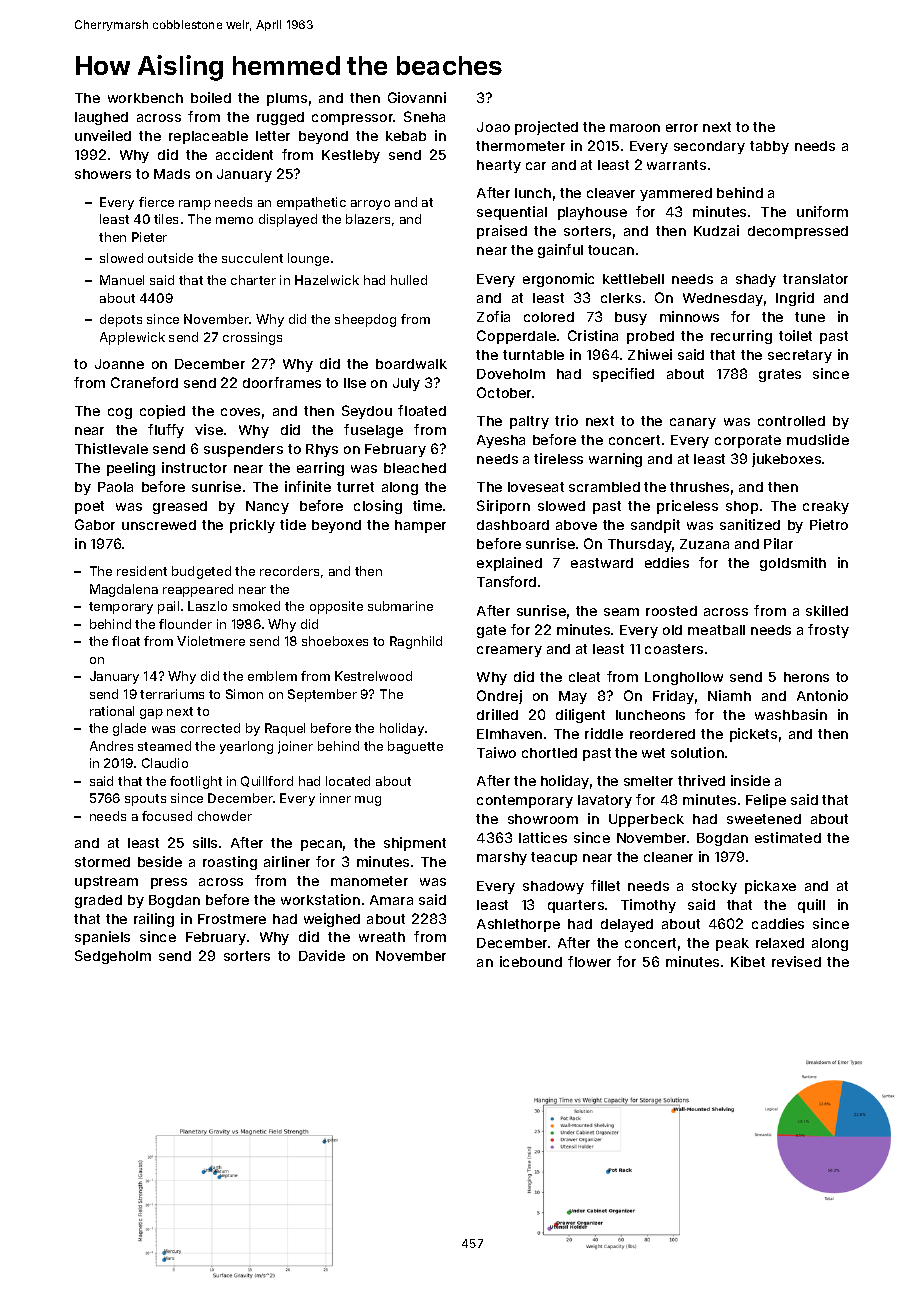 Image resolution: width=924 pixels, height=1308 pixels. I want to click on Kestrelwood, so click(373, 676).
